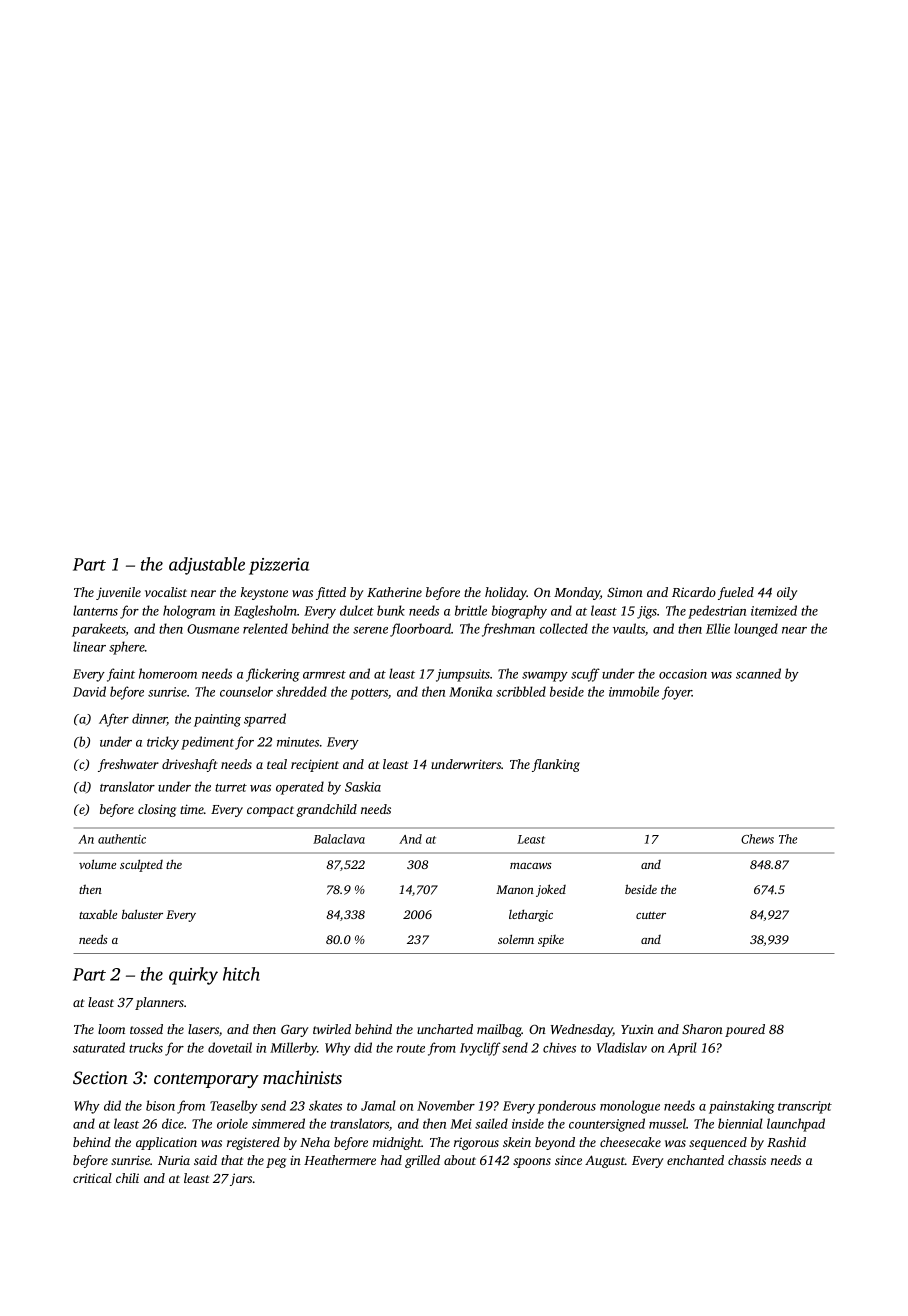 This screenshot has height=1316, width=908. What do you see at coordinates (92, 1178) in the screenshot?
I see `critical` at bounding box center [92, 1178].
